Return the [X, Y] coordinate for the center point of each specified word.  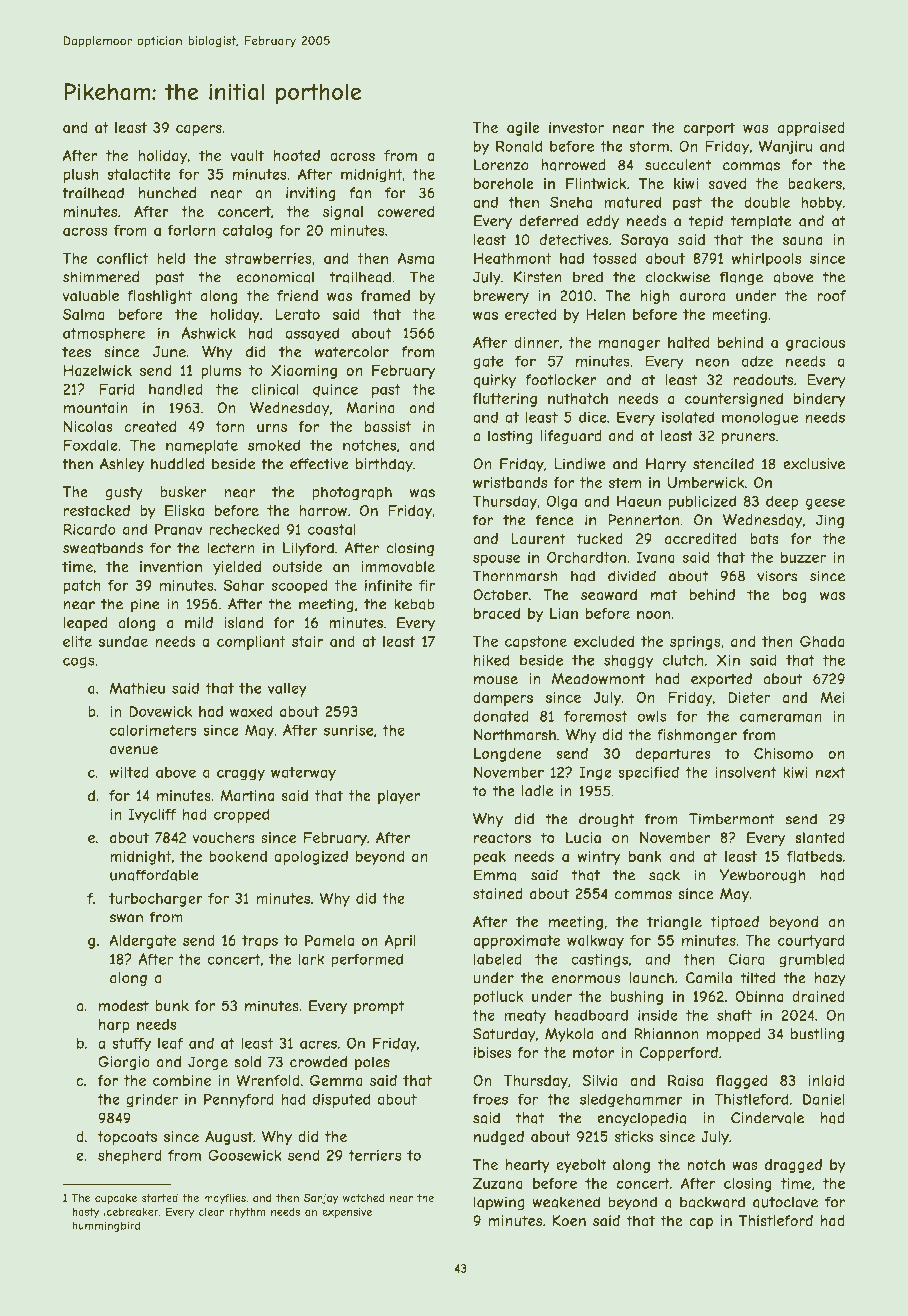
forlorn [191, 230]
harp [114, 1026]
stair [307, 641]
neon [712, 362]
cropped [241, 815]
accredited [701, 539]
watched [363, 1198]
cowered [406, 211]
